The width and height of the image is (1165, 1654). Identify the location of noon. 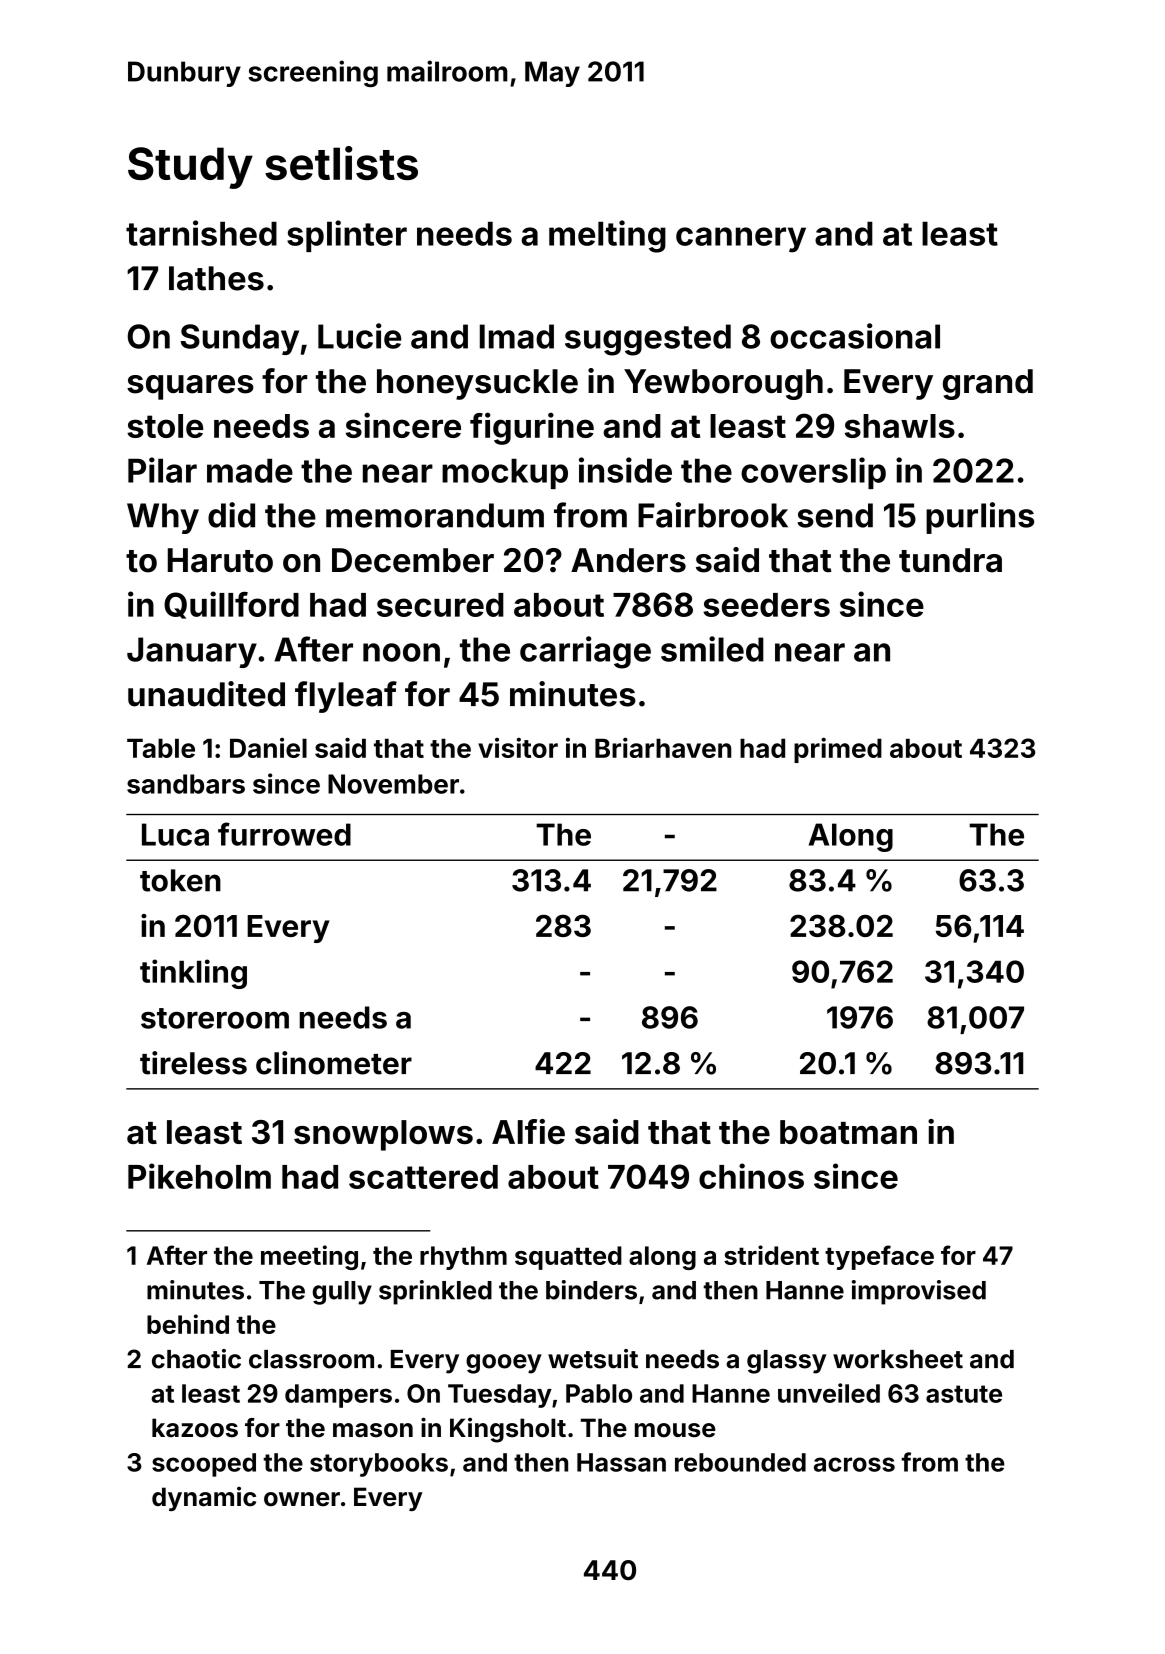
(401, 652).
